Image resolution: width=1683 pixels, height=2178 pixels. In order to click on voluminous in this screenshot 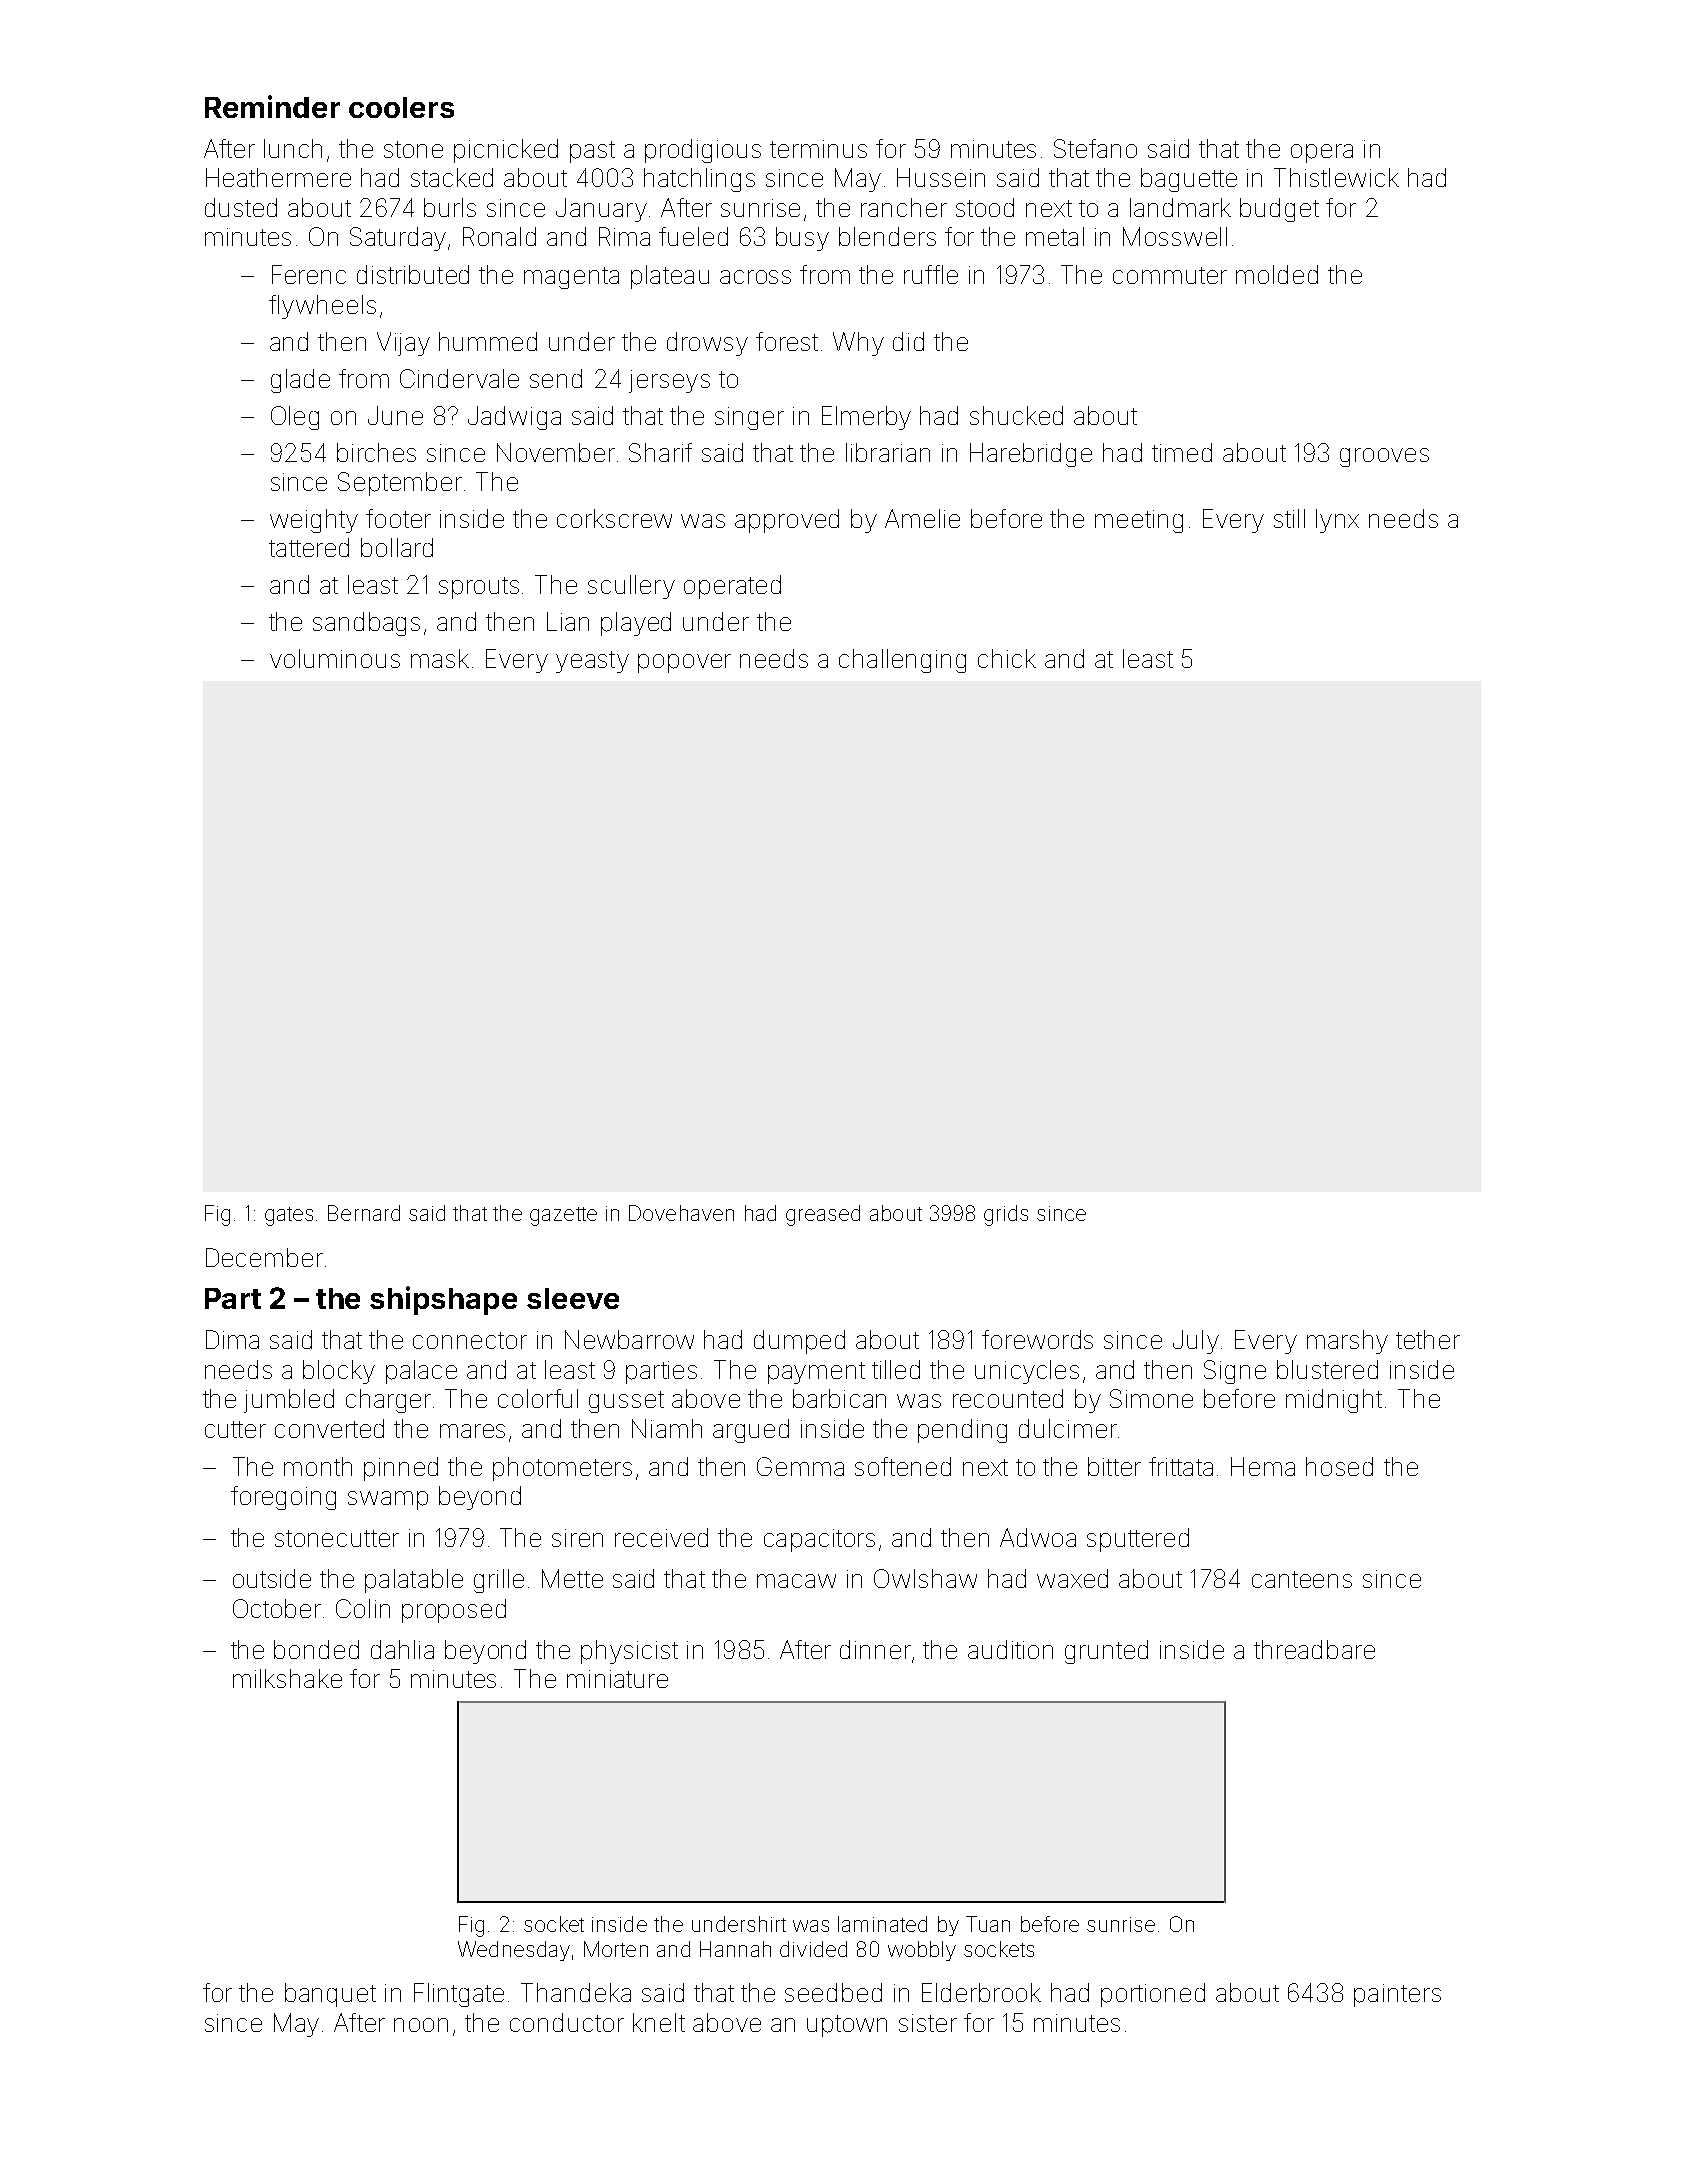, I will do `click(335, 658)`.
